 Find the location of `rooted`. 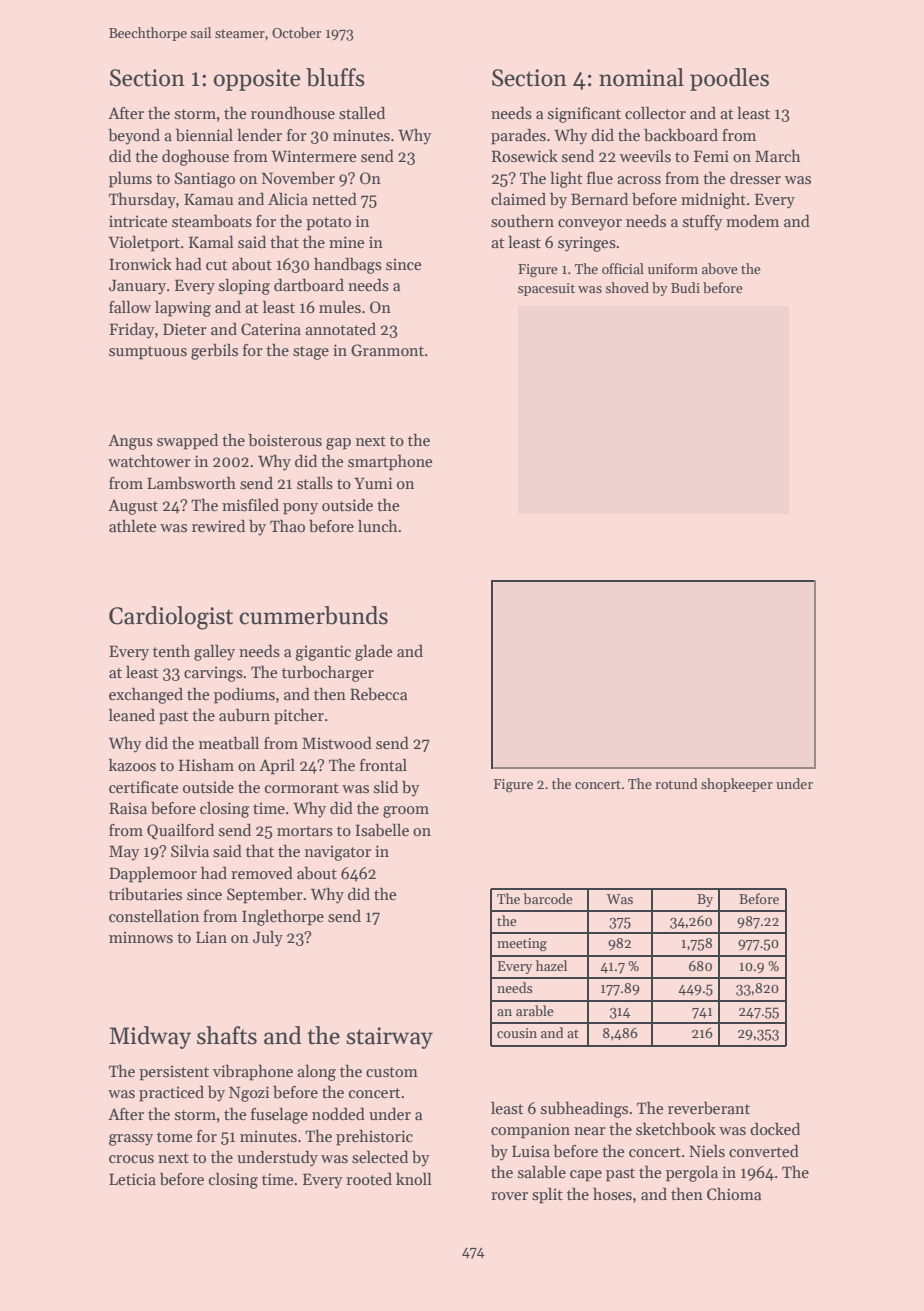

rooted is located at coordinates (369, 1179).
